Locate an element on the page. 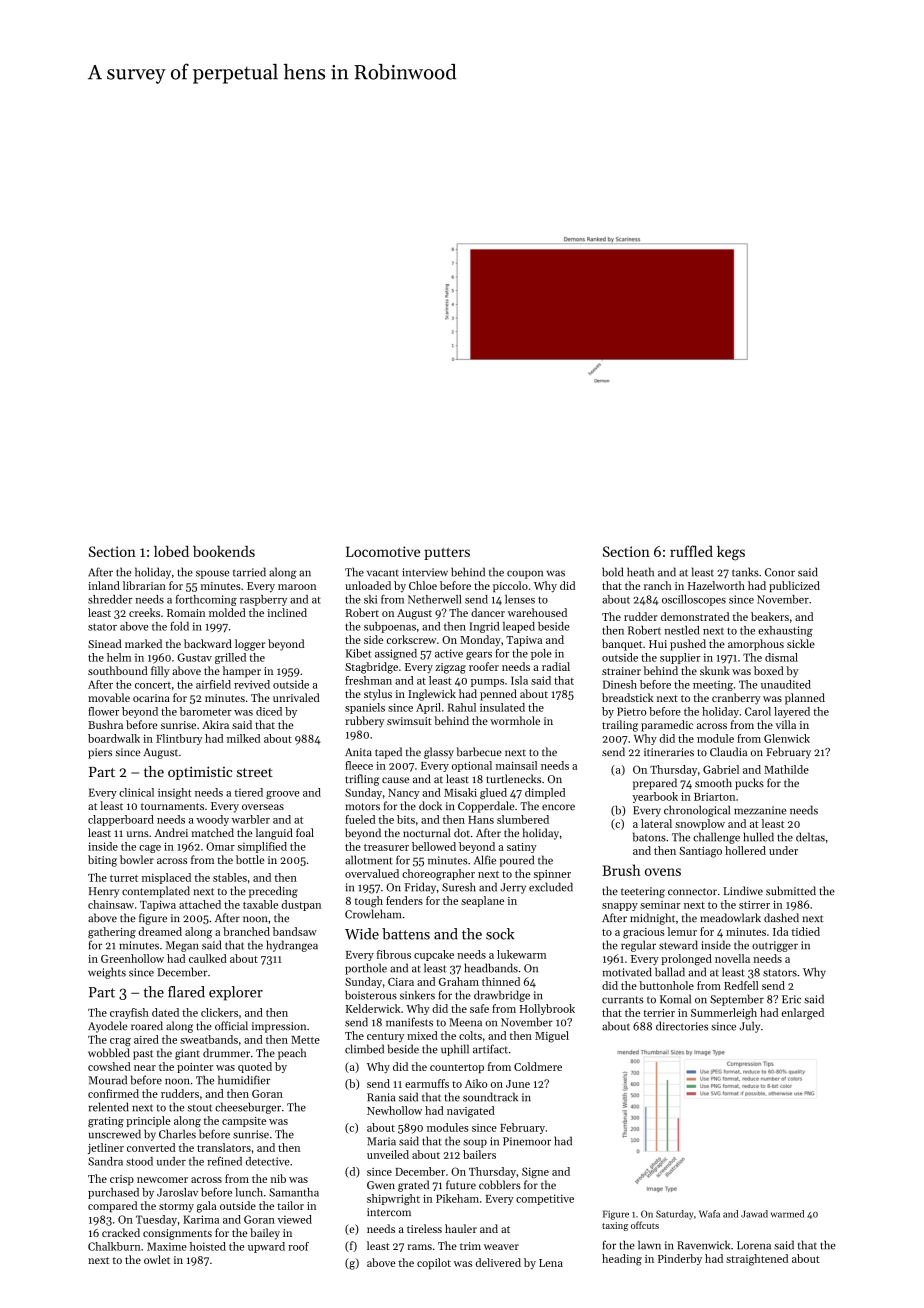 This image has width=924, height=1308. hoisted is located at coordinates (208, 1246).
